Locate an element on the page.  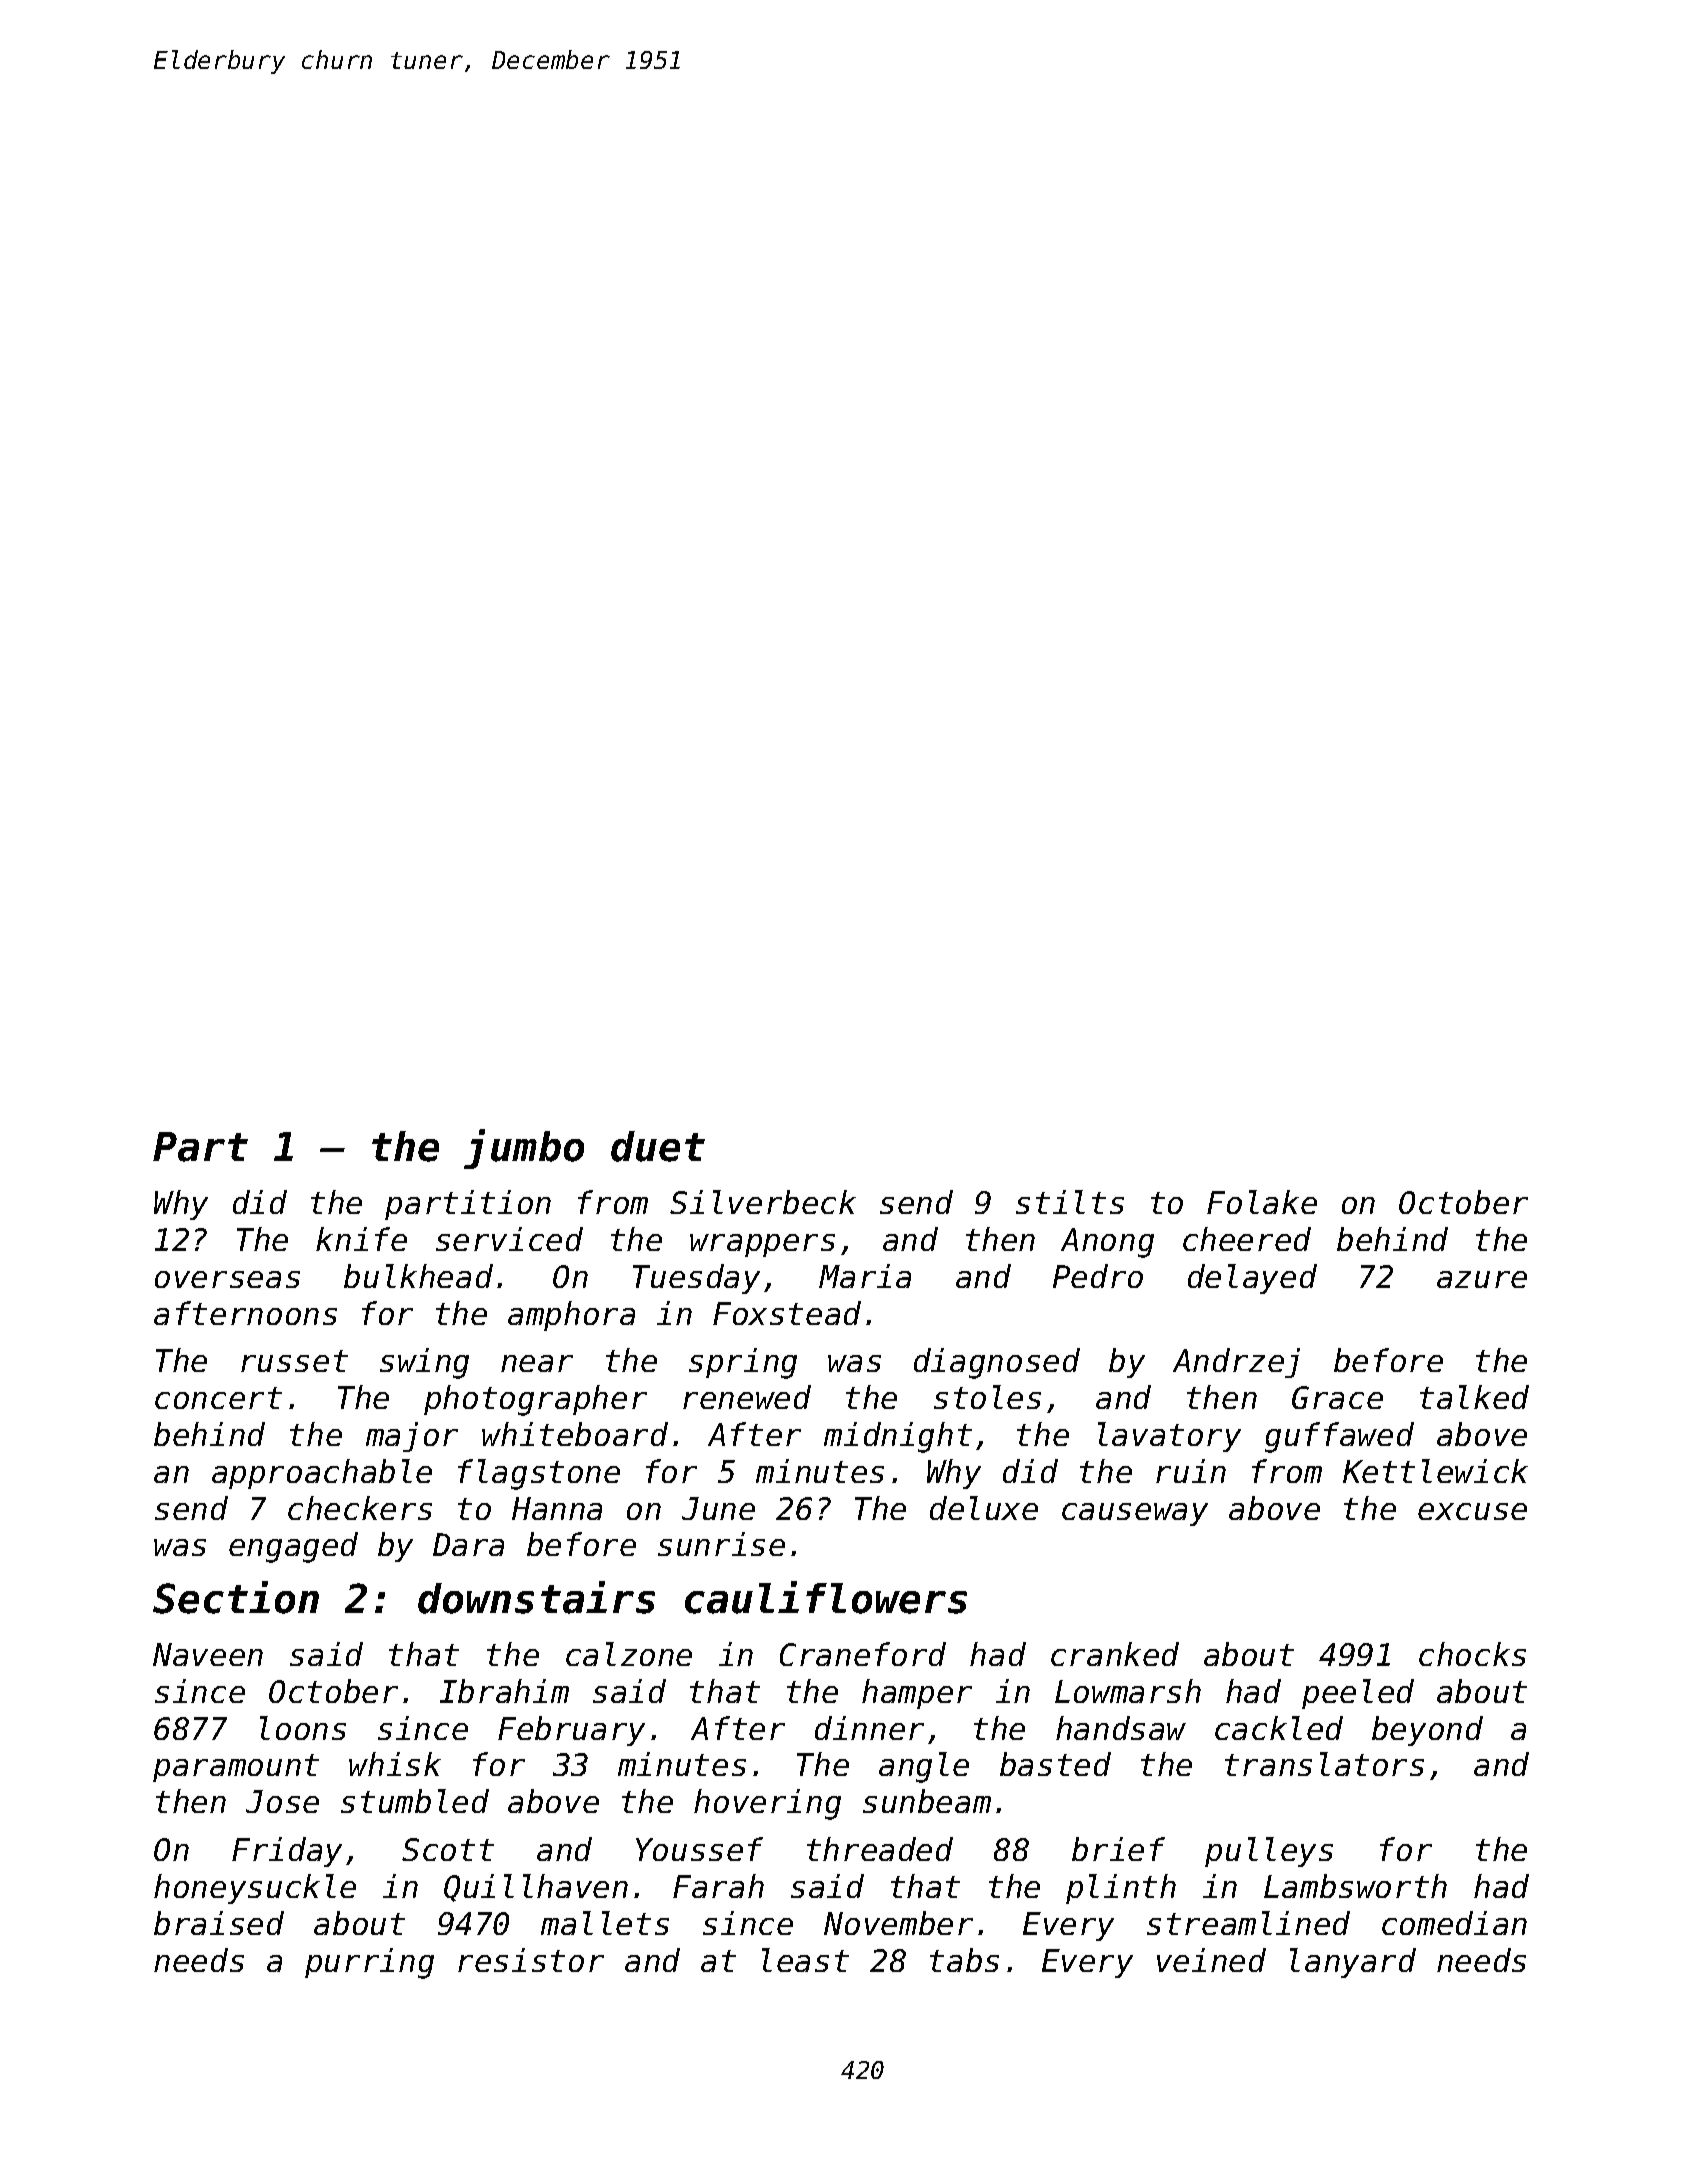
calzone is located at coordinates (629, 1654).
